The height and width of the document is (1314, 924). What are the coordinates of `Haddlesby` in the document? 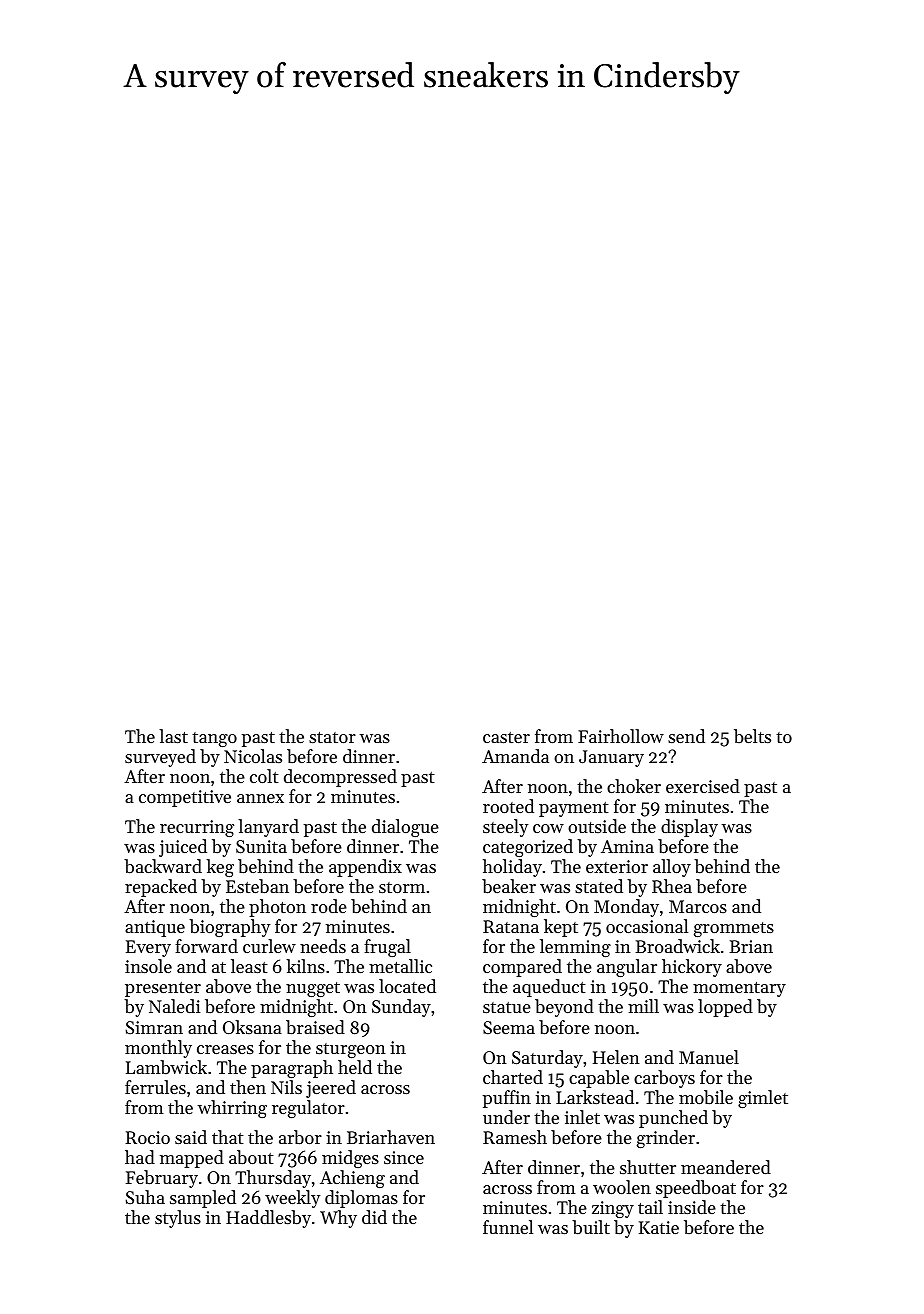 It's located at (268, 1219).
